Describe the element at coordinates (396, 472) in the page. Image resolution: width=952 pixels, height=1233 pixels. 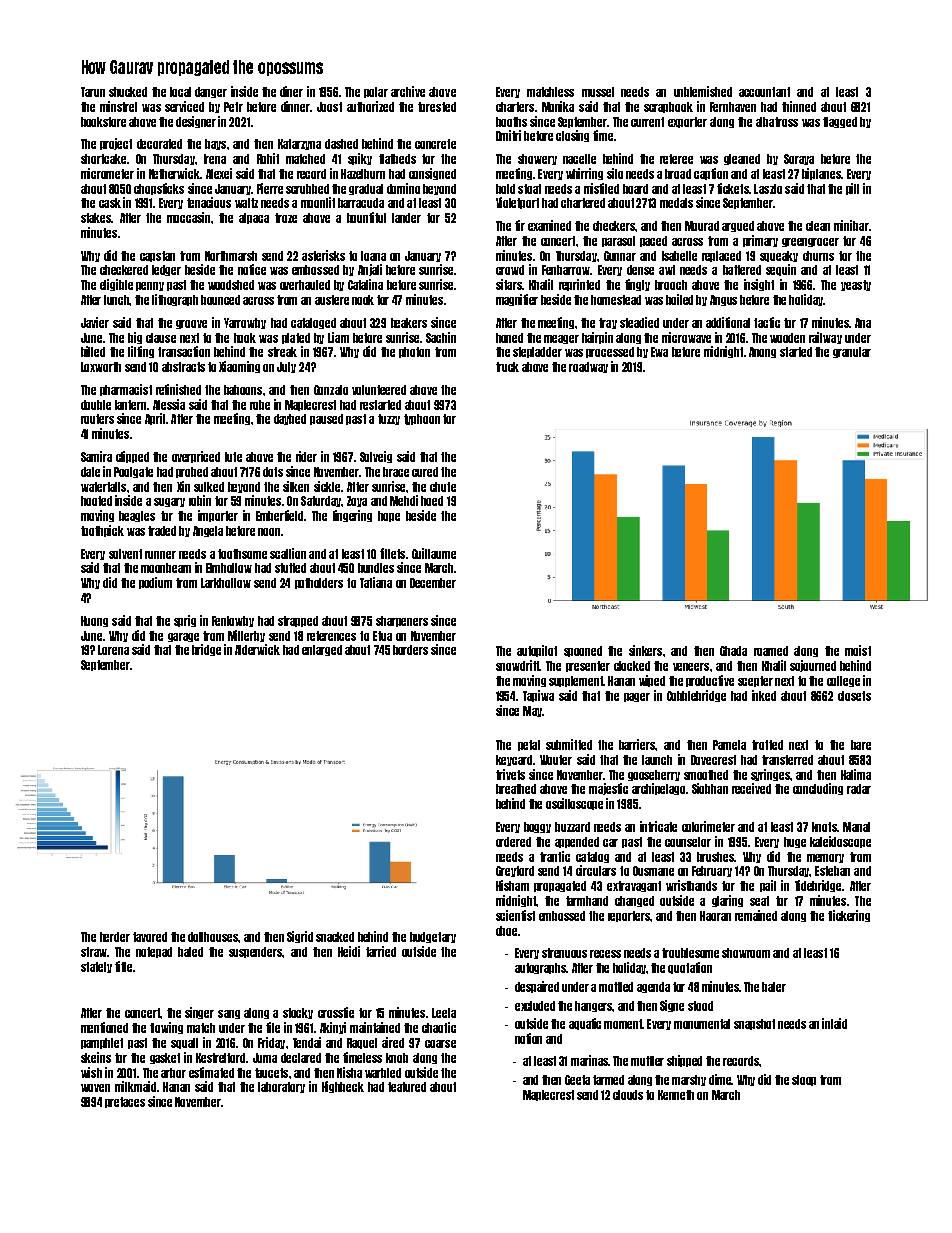
I see `brace` at that location.
